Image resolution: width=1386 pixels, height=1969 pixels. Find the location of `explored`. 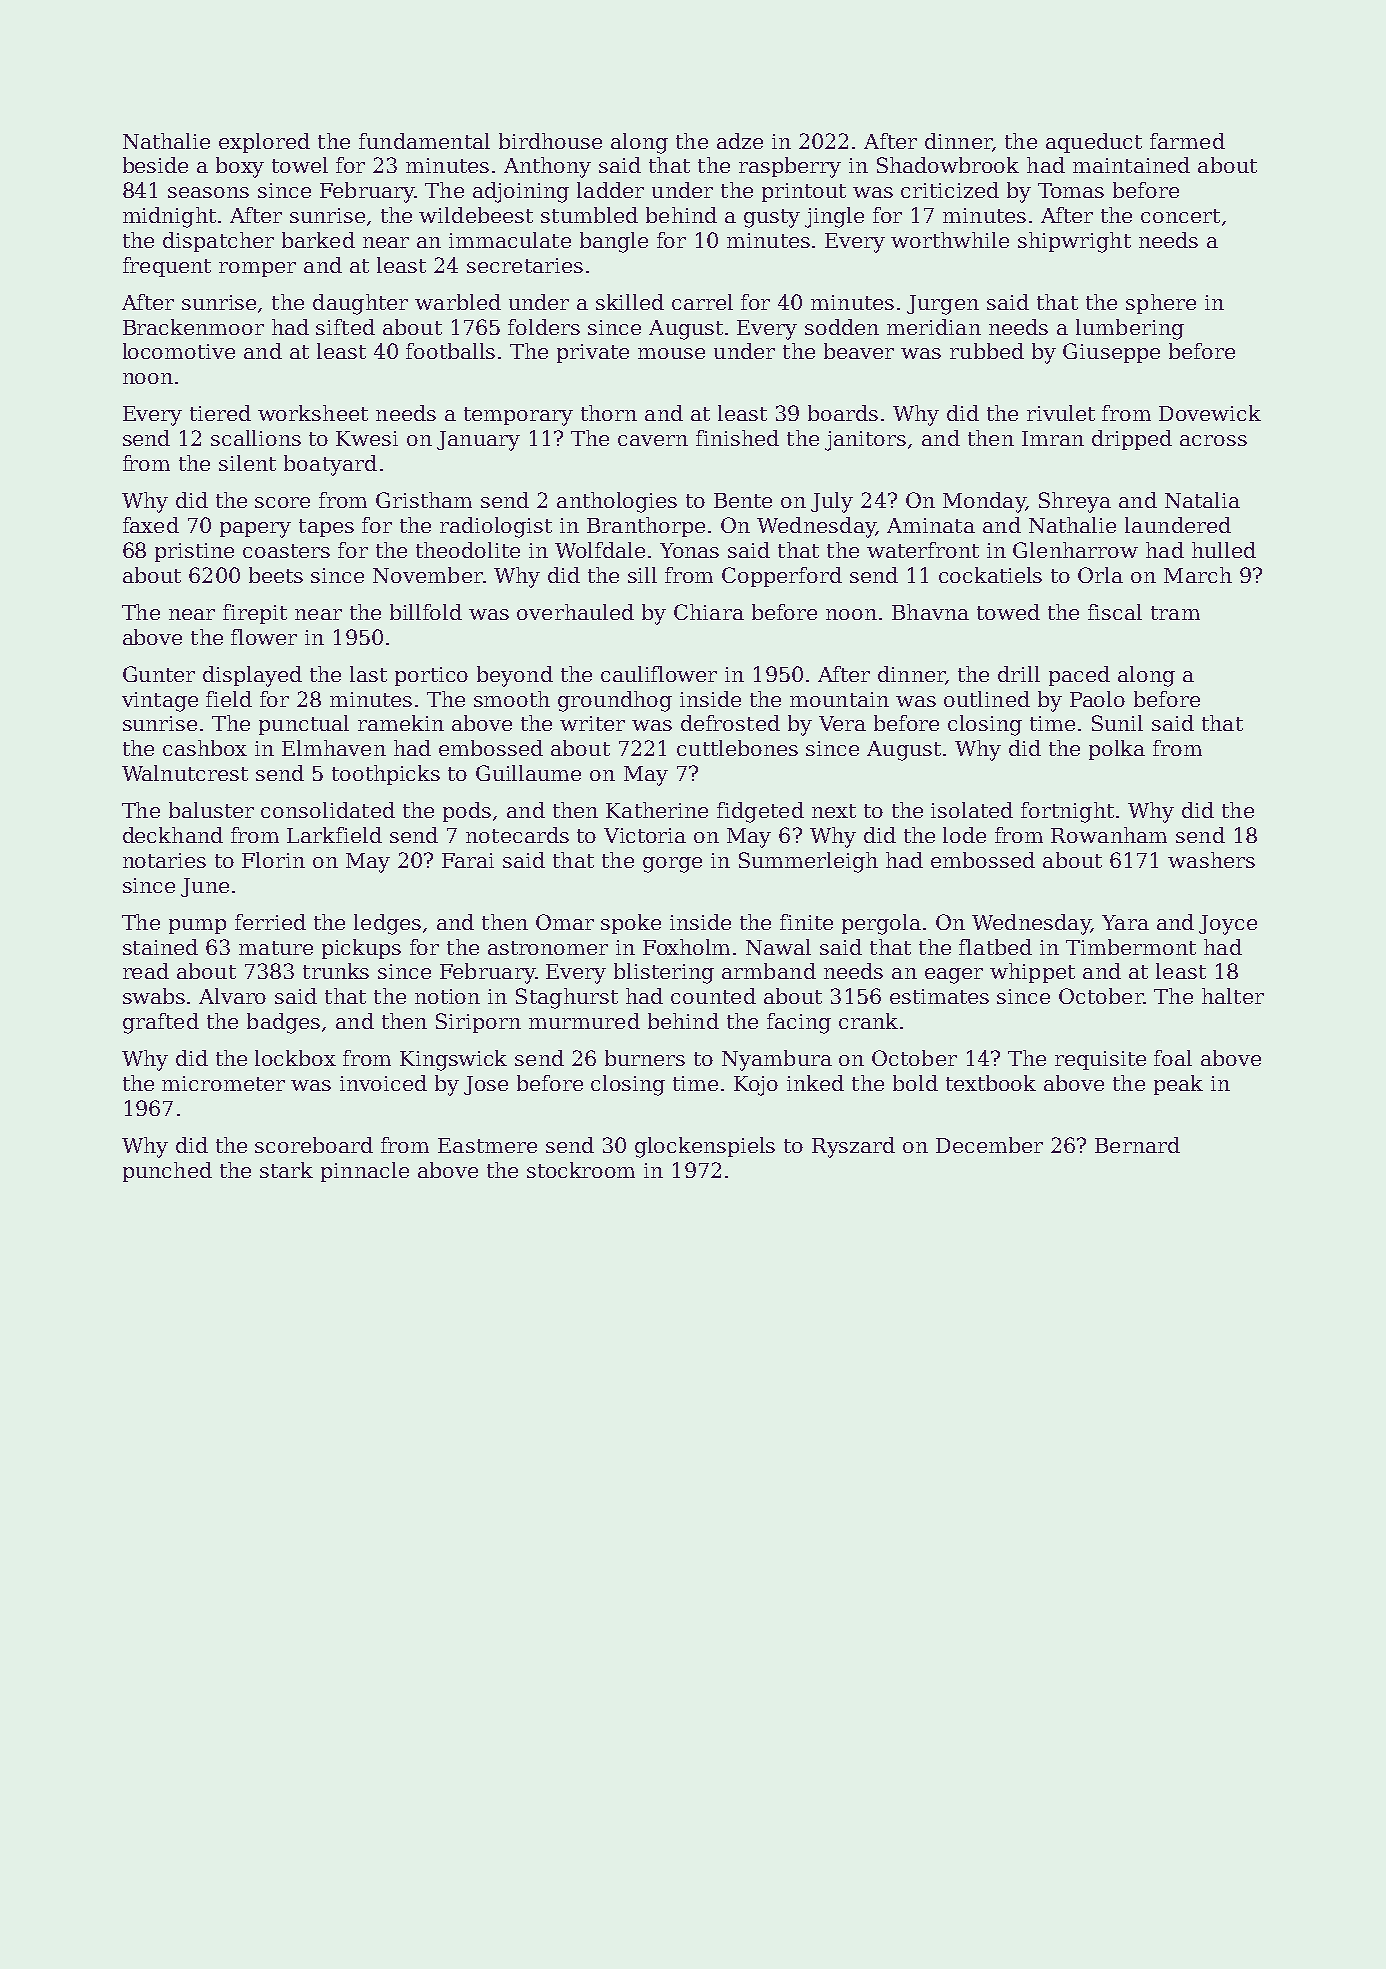

explored is located at coordinates (264, 143).
